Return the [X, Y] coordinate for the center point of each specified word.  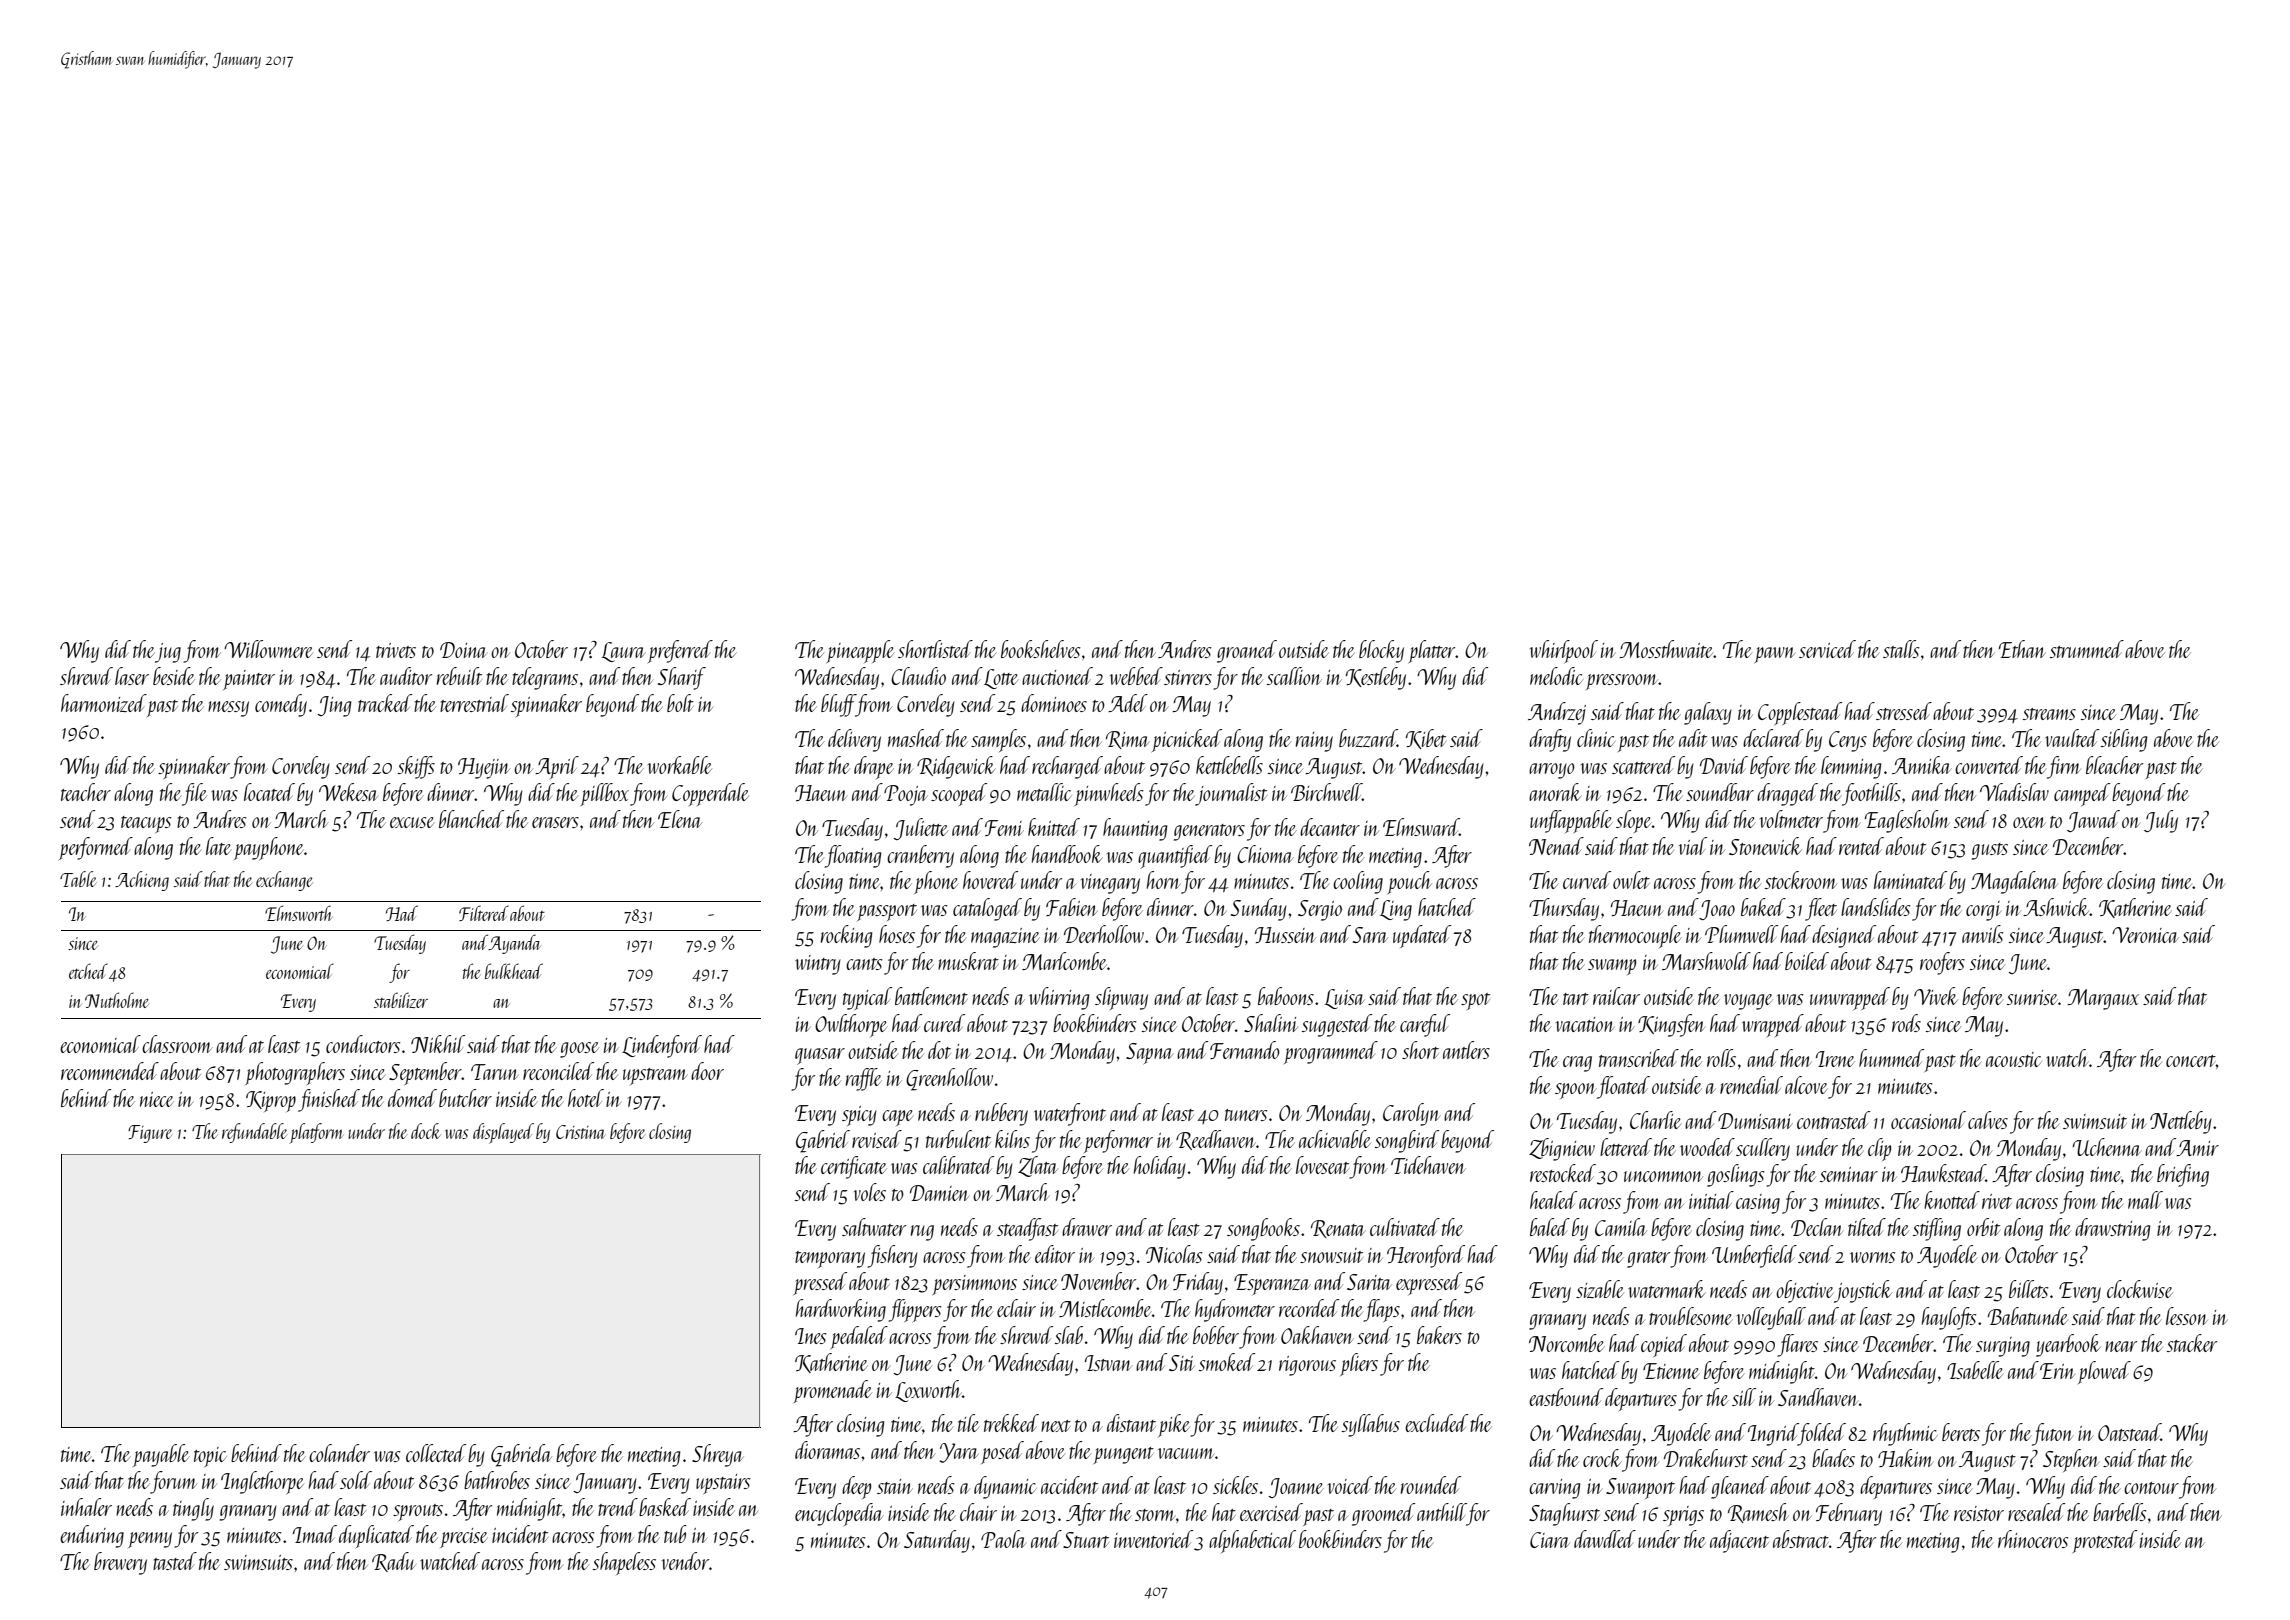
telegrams [545, 678]
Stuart [1086, 1540]
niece [157, 1099]
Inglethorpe [262, 1482]
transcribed [1639, 1058]
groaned [1247, 651]
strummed [2087, 649]
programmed [1331, 1052]
